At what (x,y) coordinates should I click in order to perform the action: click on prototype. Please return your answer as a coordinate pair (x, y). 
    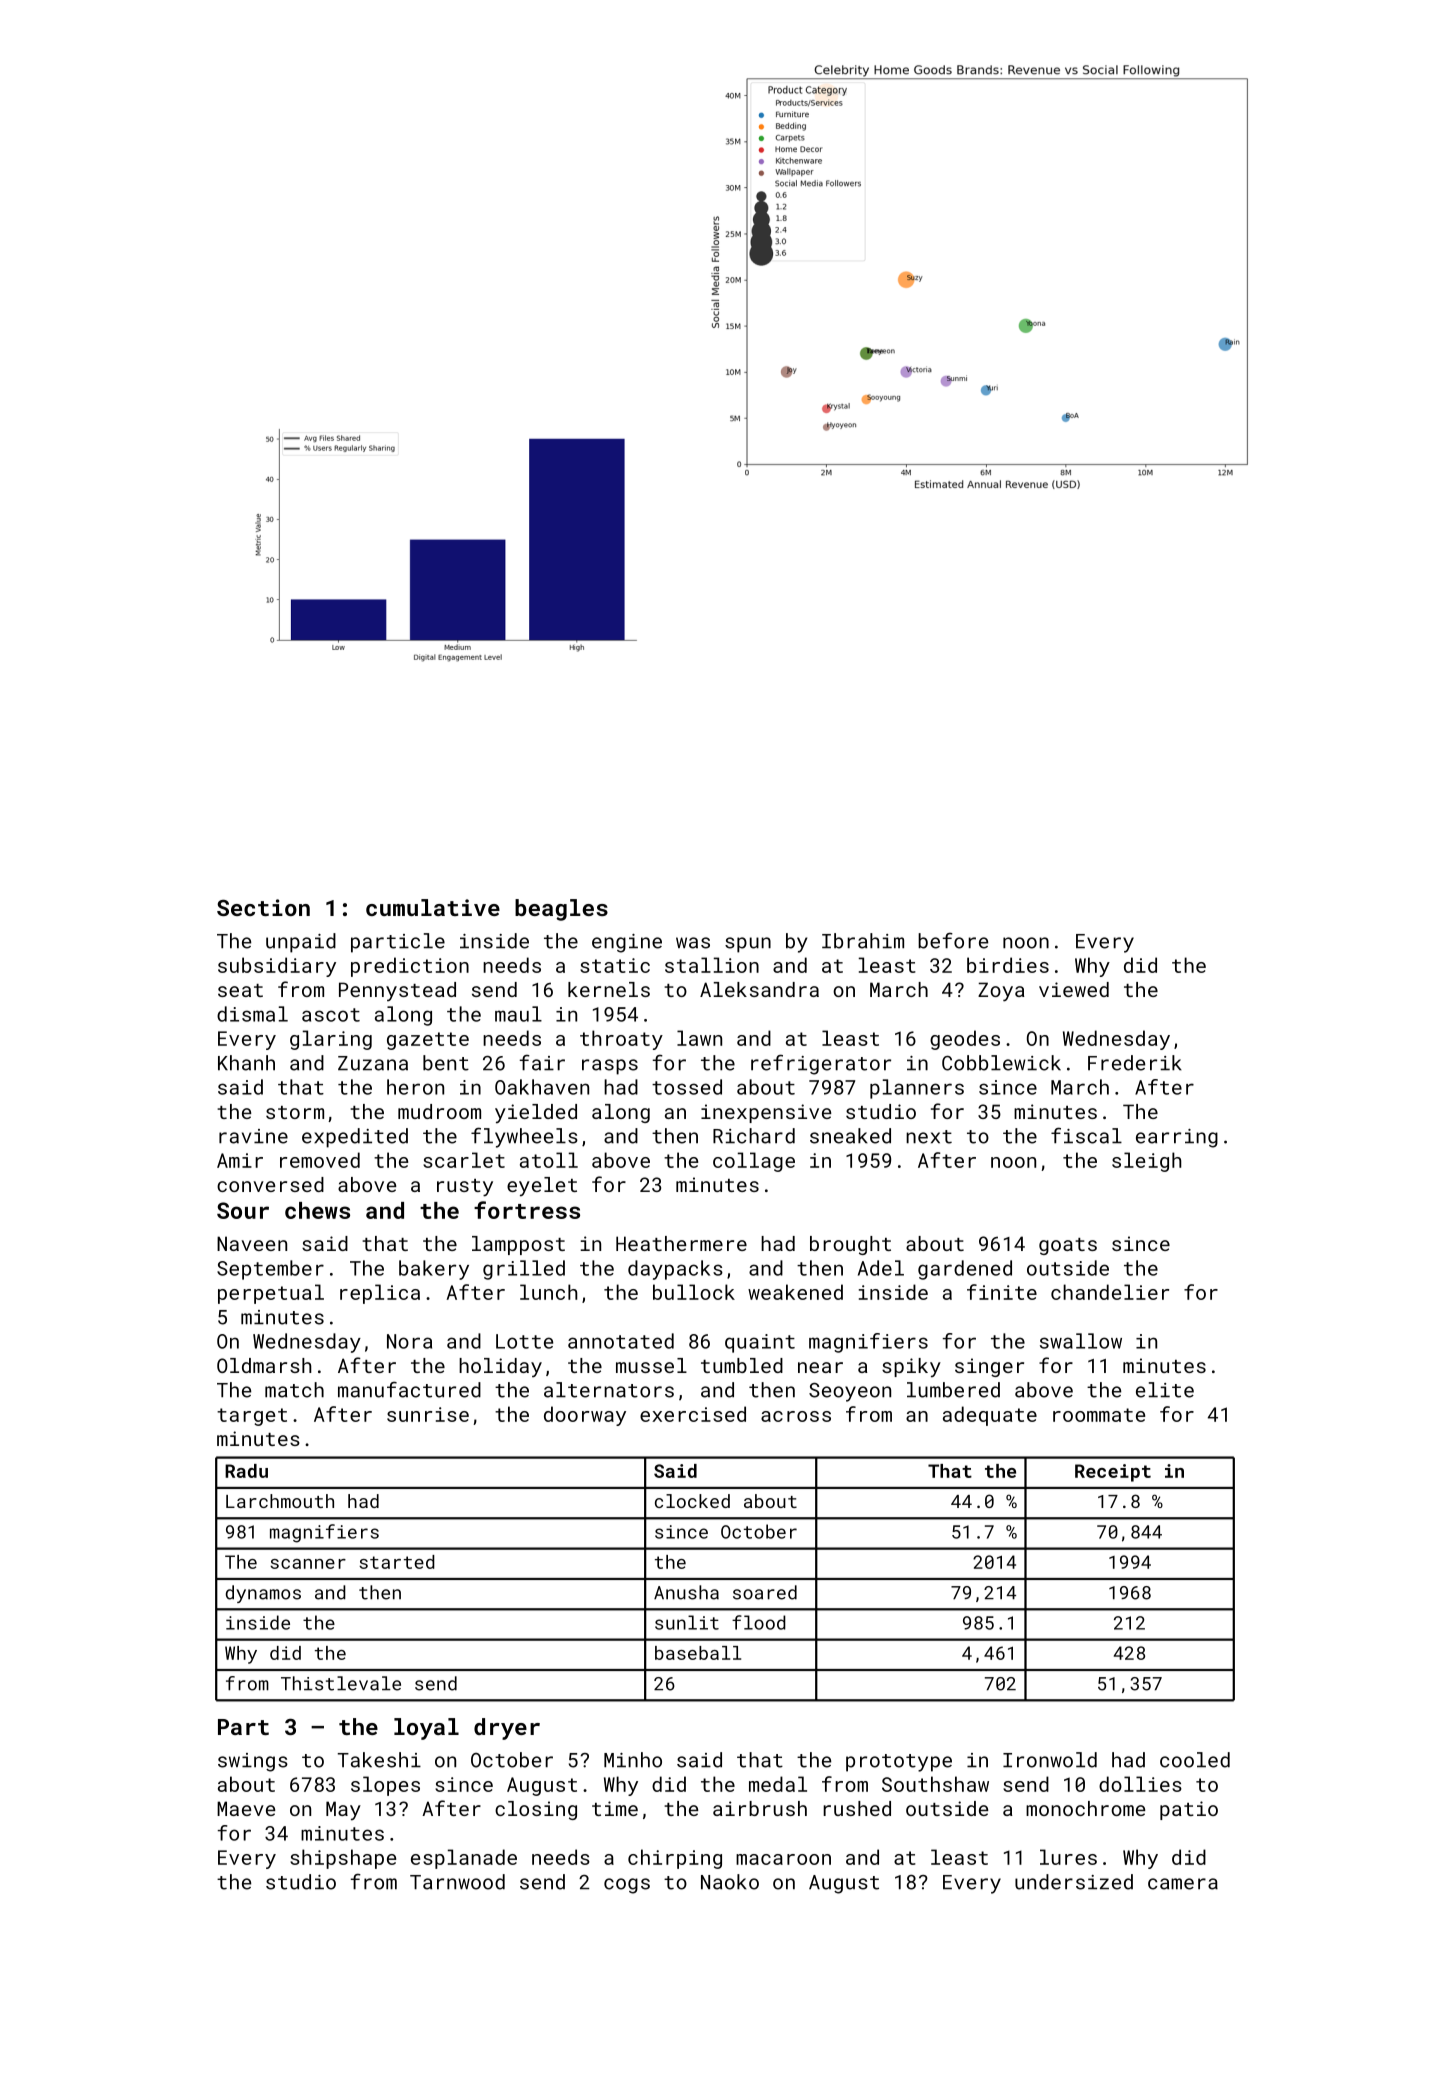
    Looking at the image, I should click on (899, 1763).
